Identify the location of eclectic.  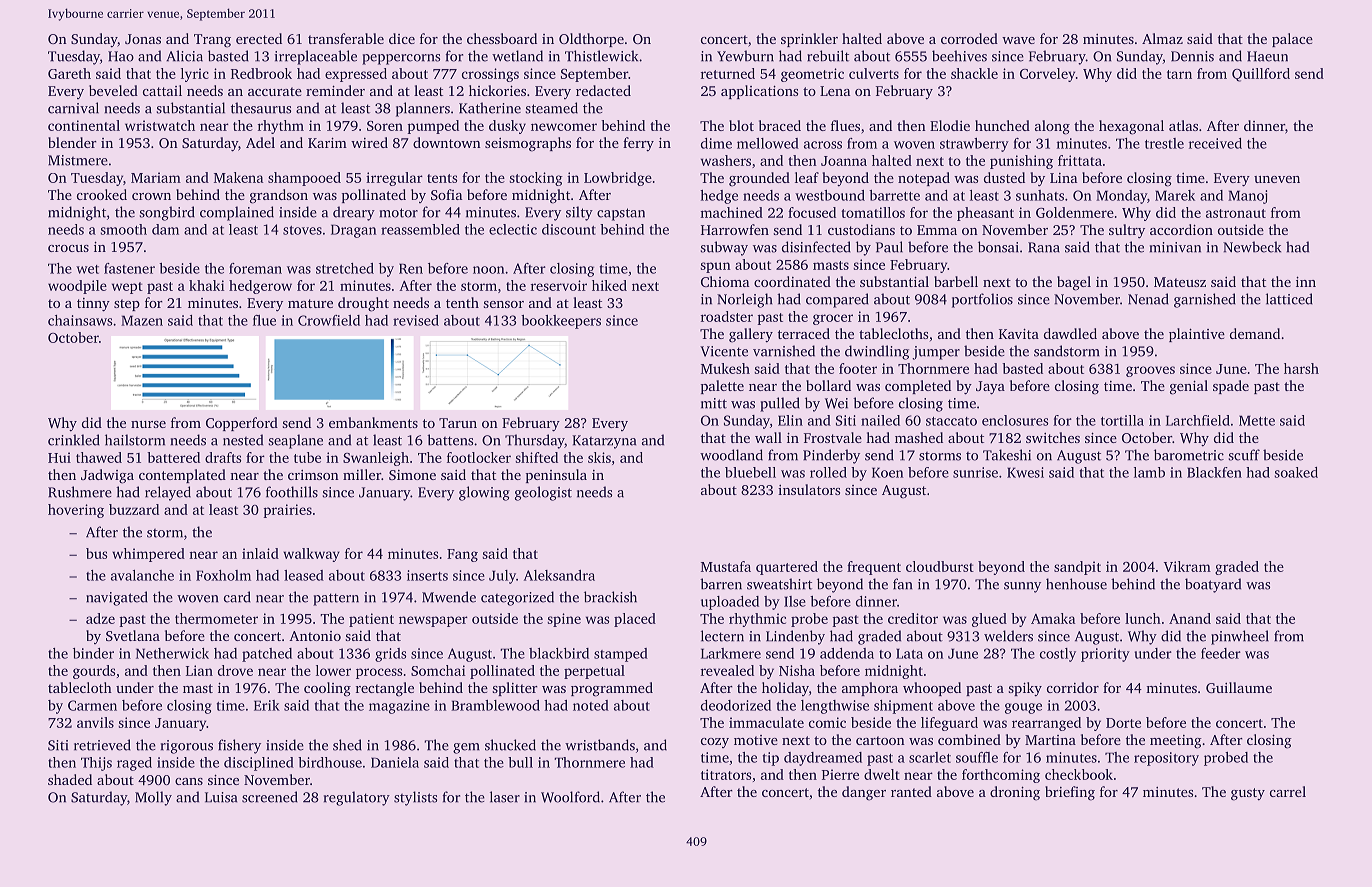
(513, 229).
